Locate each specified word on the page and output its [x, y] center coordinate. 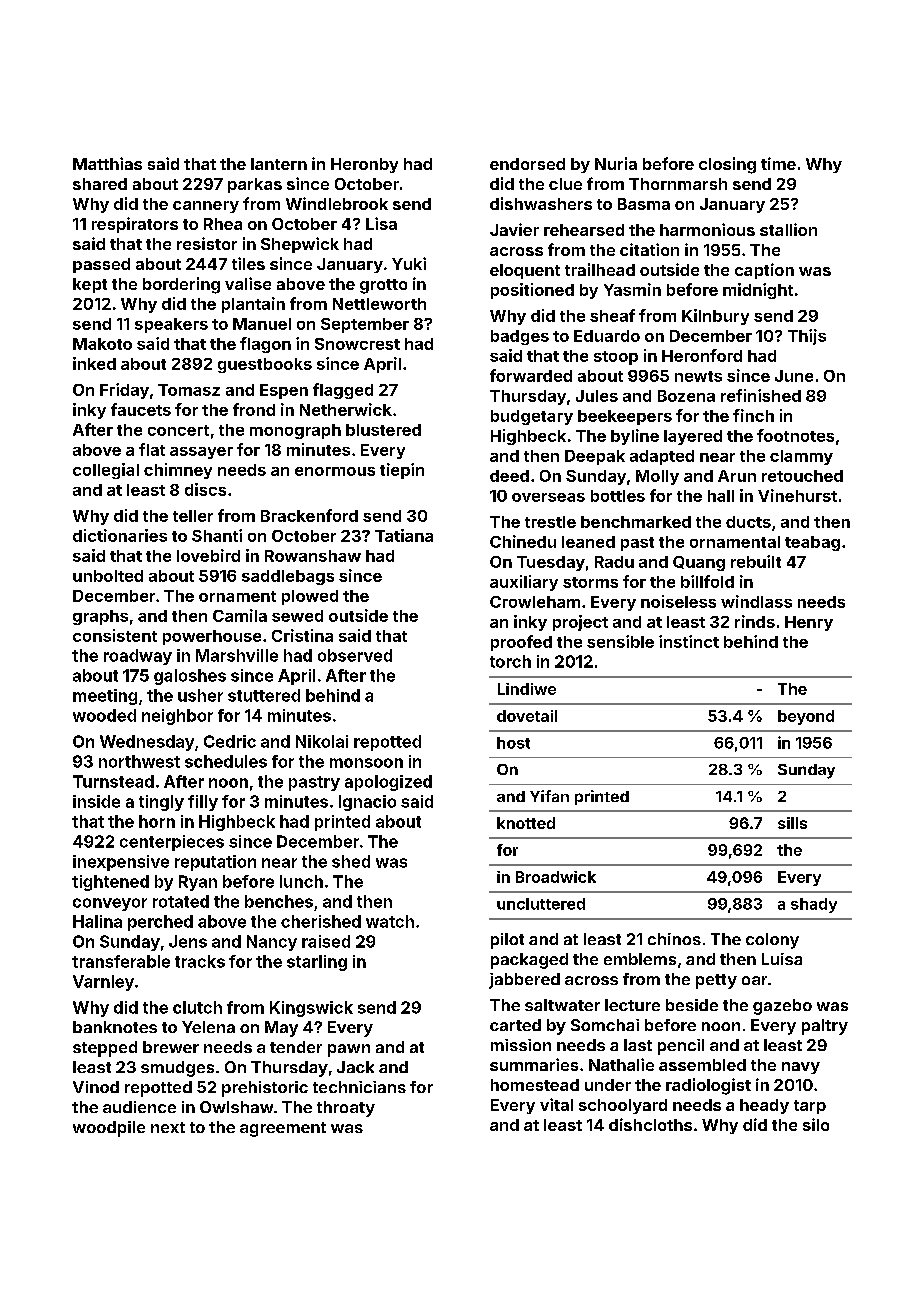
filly [203, 803]
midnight [758, 291]
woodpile [109, 1129]
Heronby [364, 165]
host [513, 743]
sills [792, 823]
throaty [346, 1109]
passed [101, 265]
